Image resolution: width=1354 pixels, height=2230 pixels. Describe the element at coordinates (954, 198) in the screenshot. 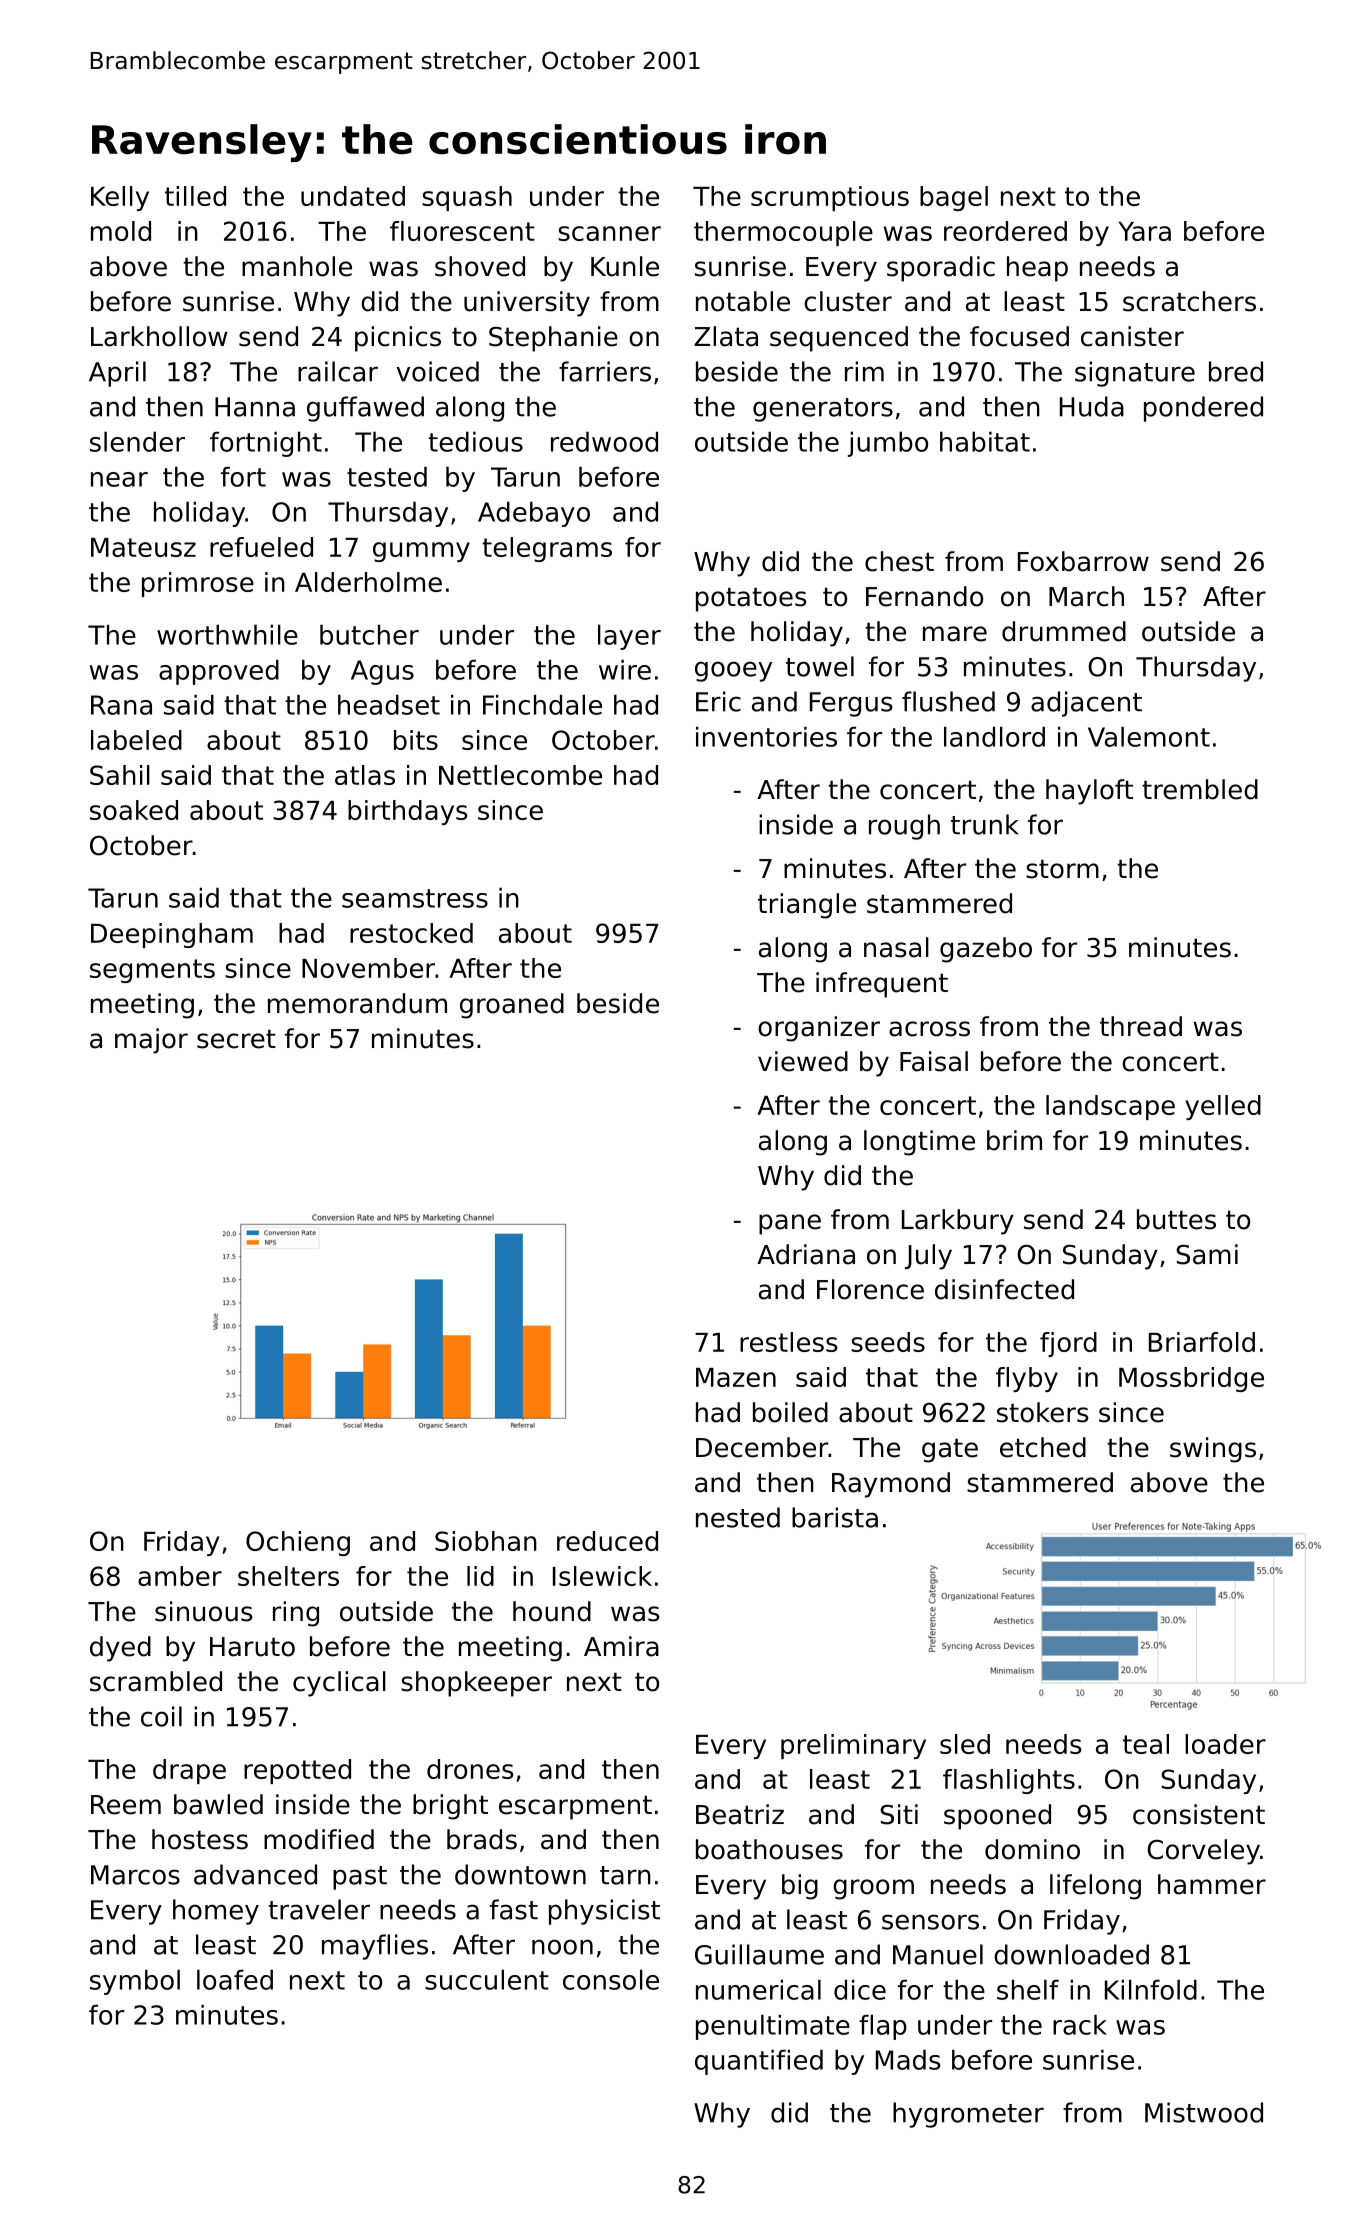

I see `bagel` at that location.
